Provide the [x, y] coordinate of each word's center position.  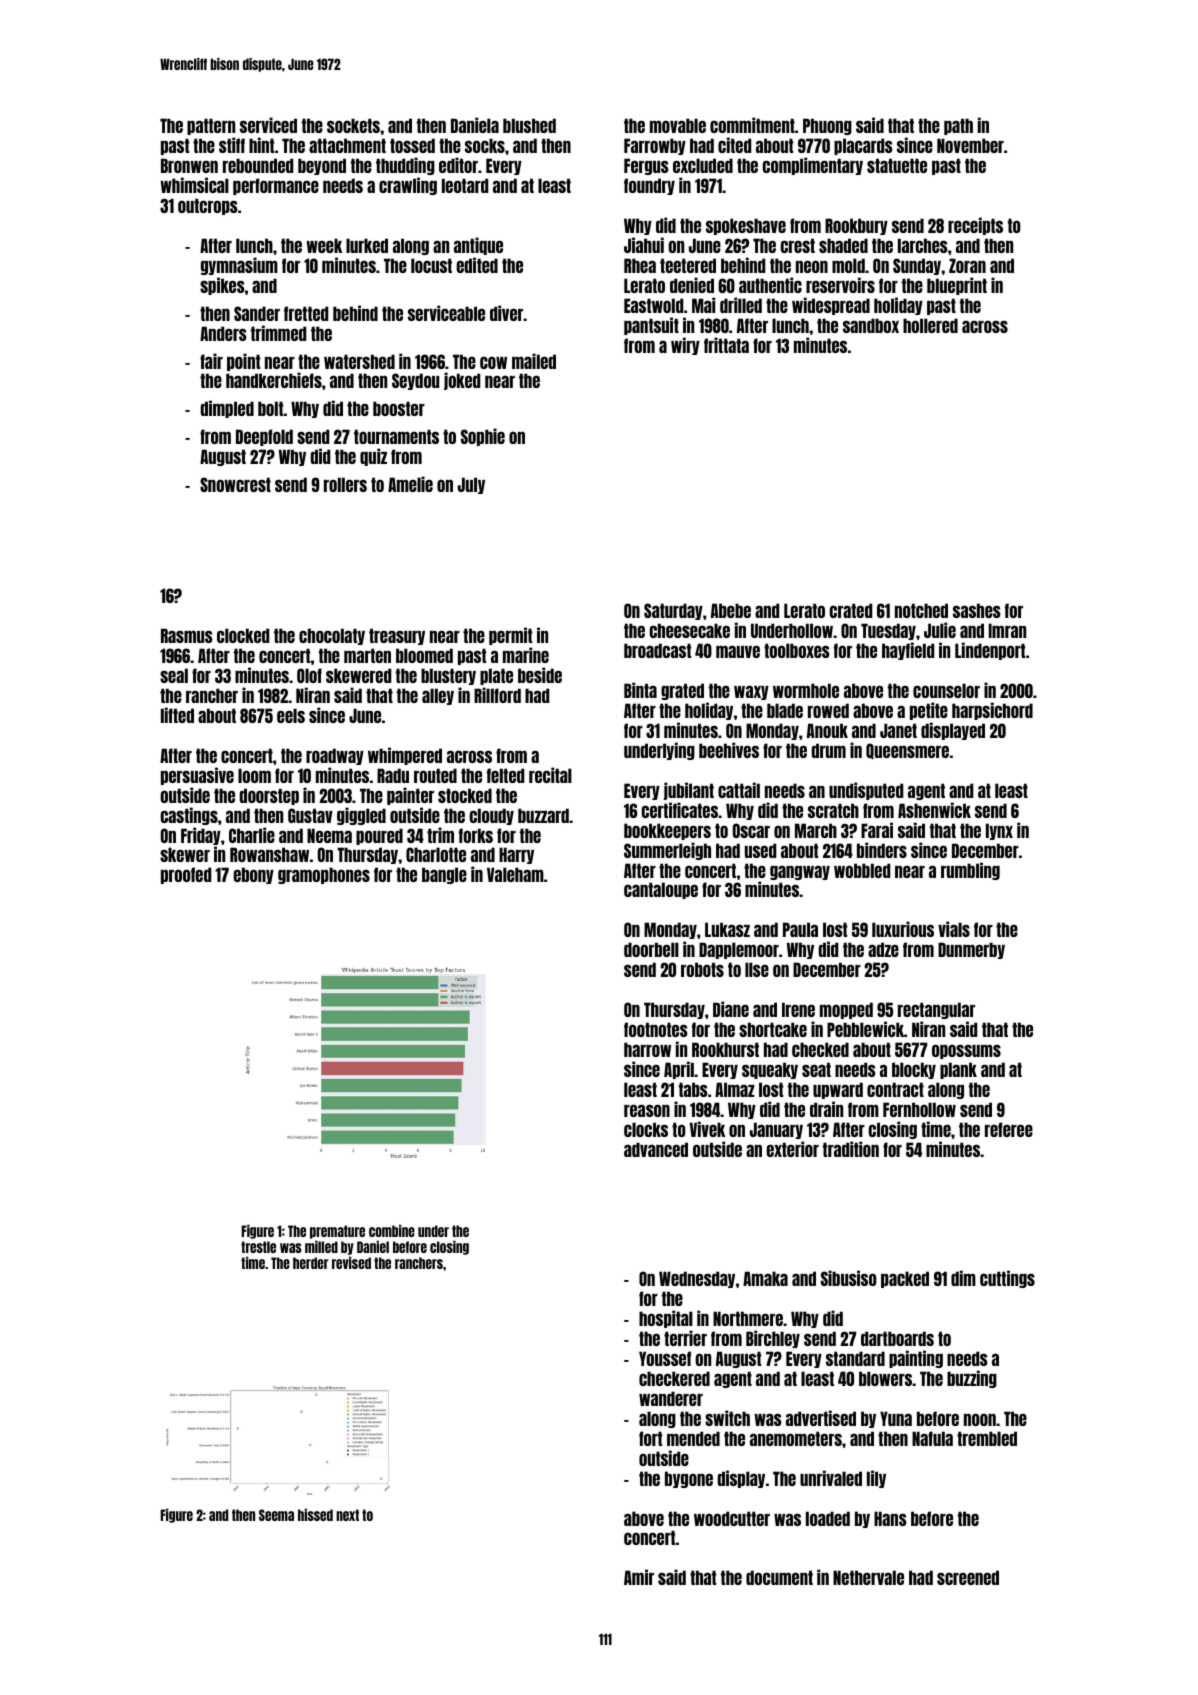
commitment [752, 125]
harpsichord [992, 711]
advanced [656, 1149]
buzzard [543, 815]
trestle [258, 1247]
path [958, 126]
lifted [177, 715]
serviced [268, 125]
